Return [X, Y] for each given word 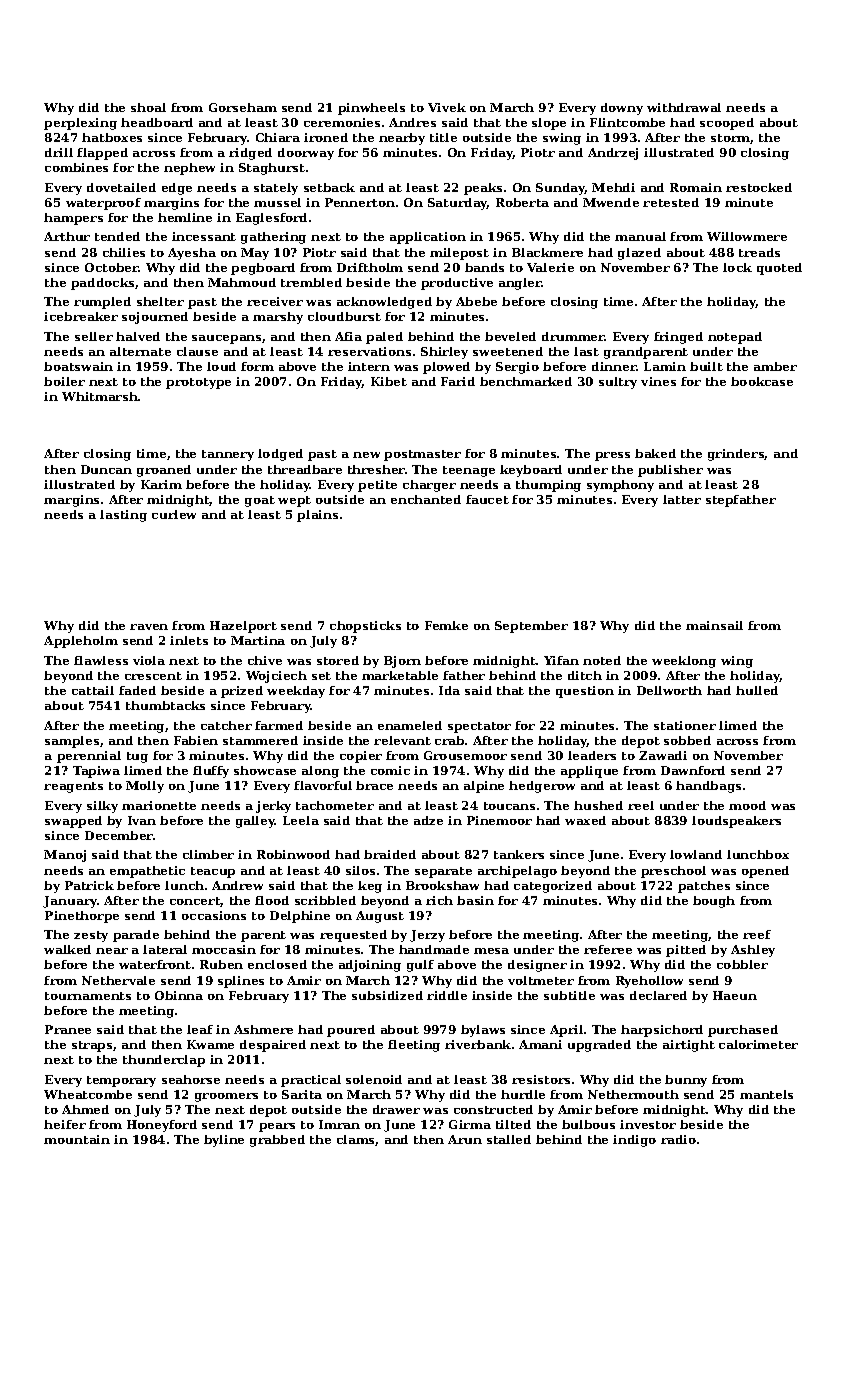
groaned [164, 471]
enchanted [426, 499]
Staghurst [272, 169]
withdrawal [684, 107]
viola [149, 660]
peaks [483, 189]
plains [317, 516]
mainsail [714, 625]
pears [277, 1127]
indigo [634, 1141]
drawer [396, 1109]
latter [682, 499]
